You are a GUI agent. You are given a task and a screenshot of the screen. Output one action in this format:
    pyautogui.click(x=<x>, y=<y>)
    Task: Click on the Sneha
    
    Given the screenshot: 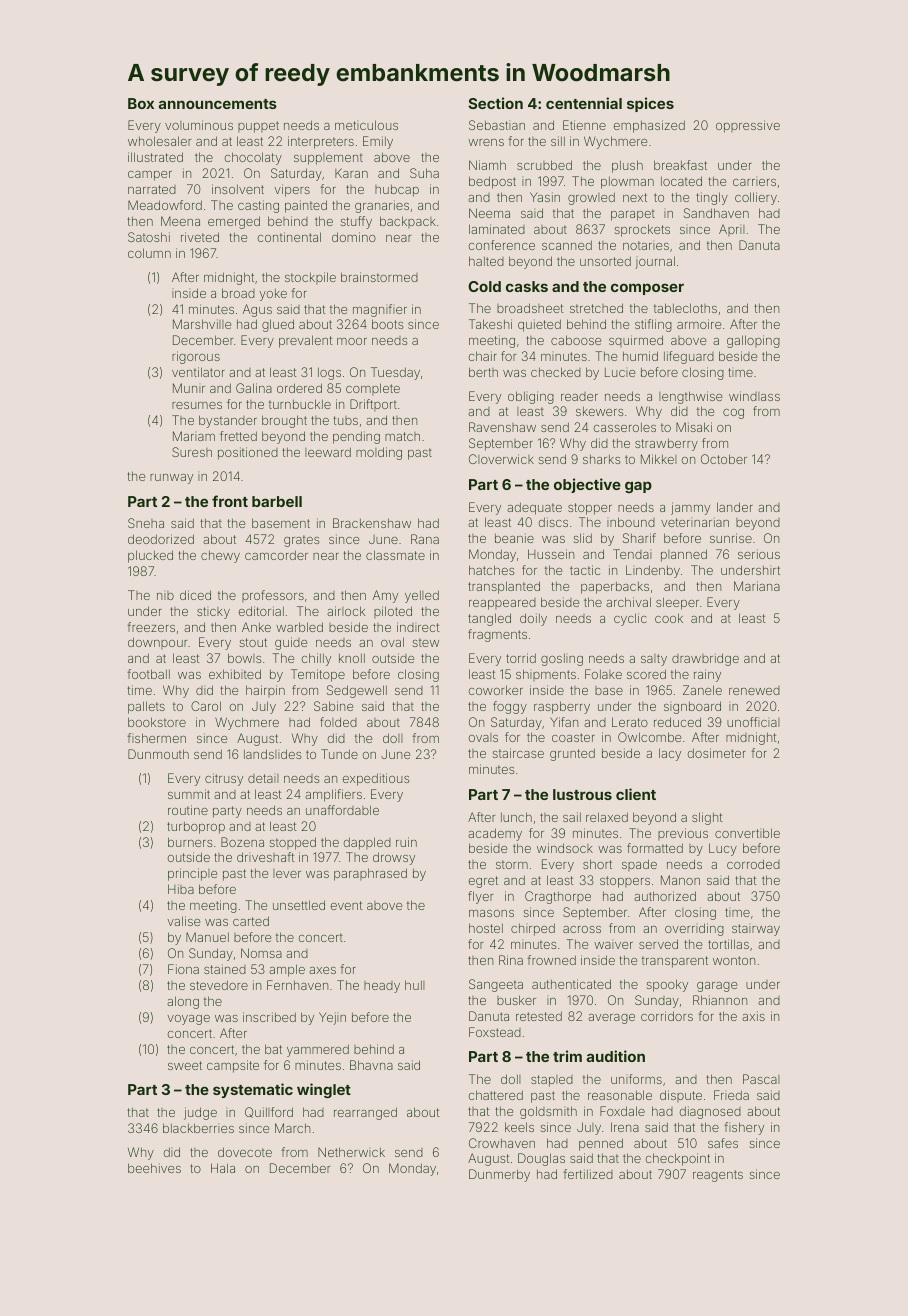 What is the action you would take?
    pyautogui.click(x=146, y=523)
